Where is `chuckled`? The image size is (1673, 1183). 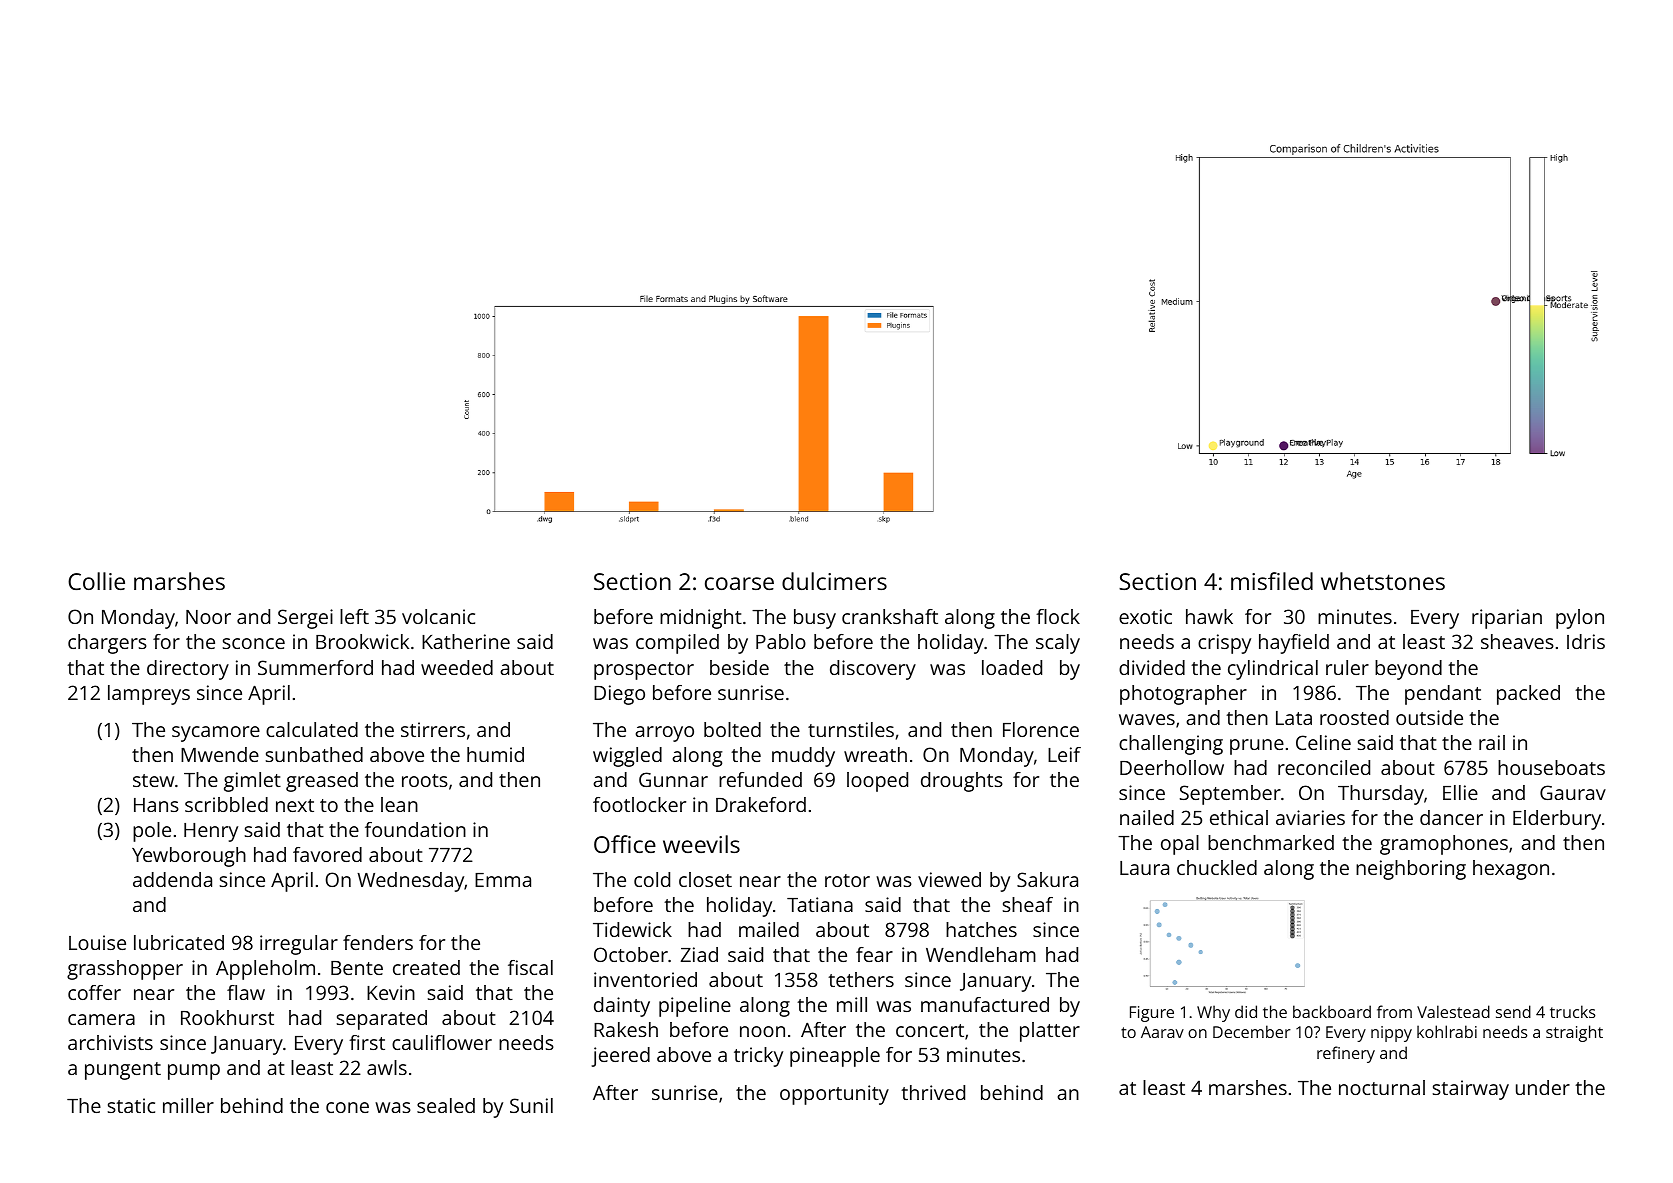 chuckled is located at coordinates (1217, 867).
